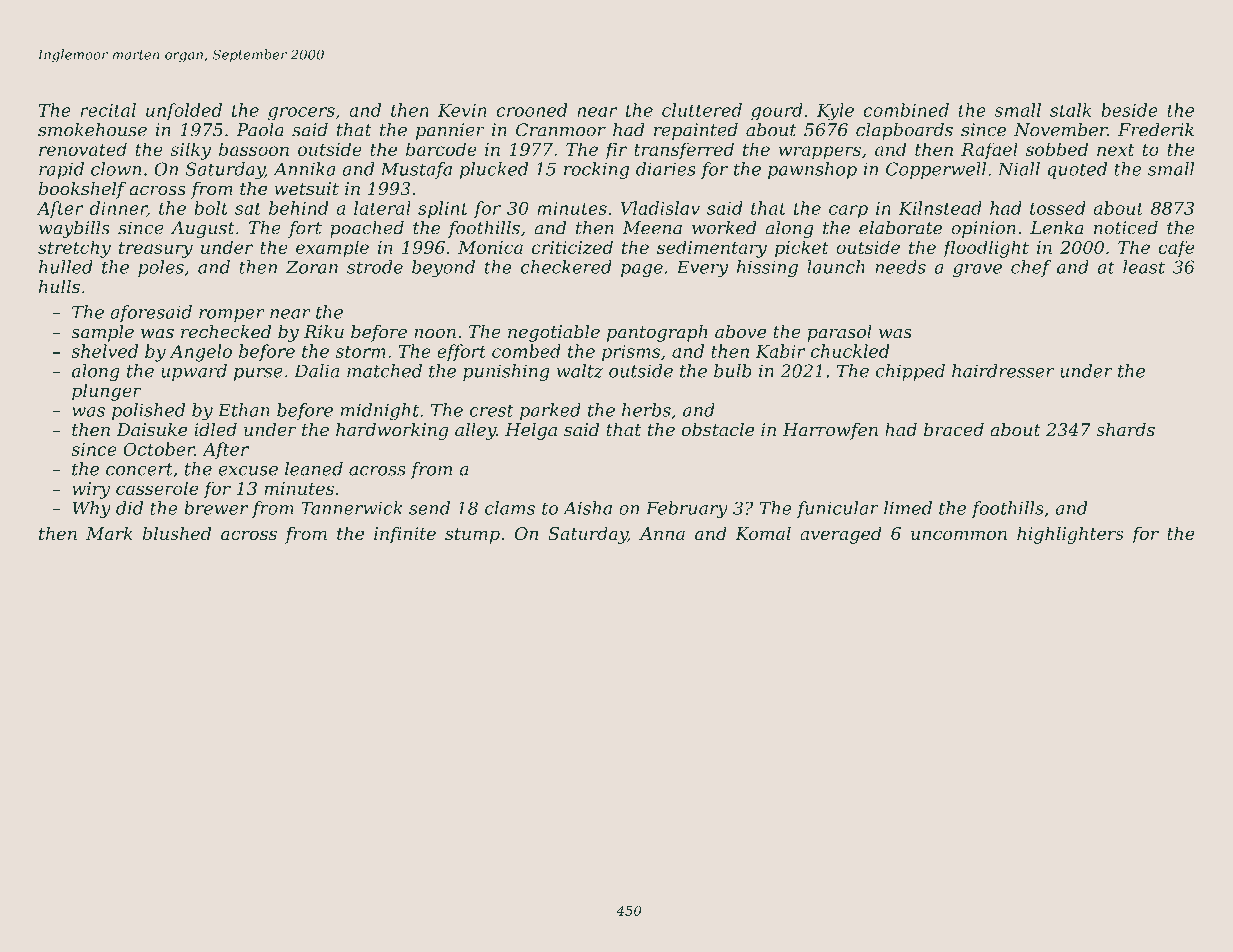  I want to click on recital, so click(108, 110).
